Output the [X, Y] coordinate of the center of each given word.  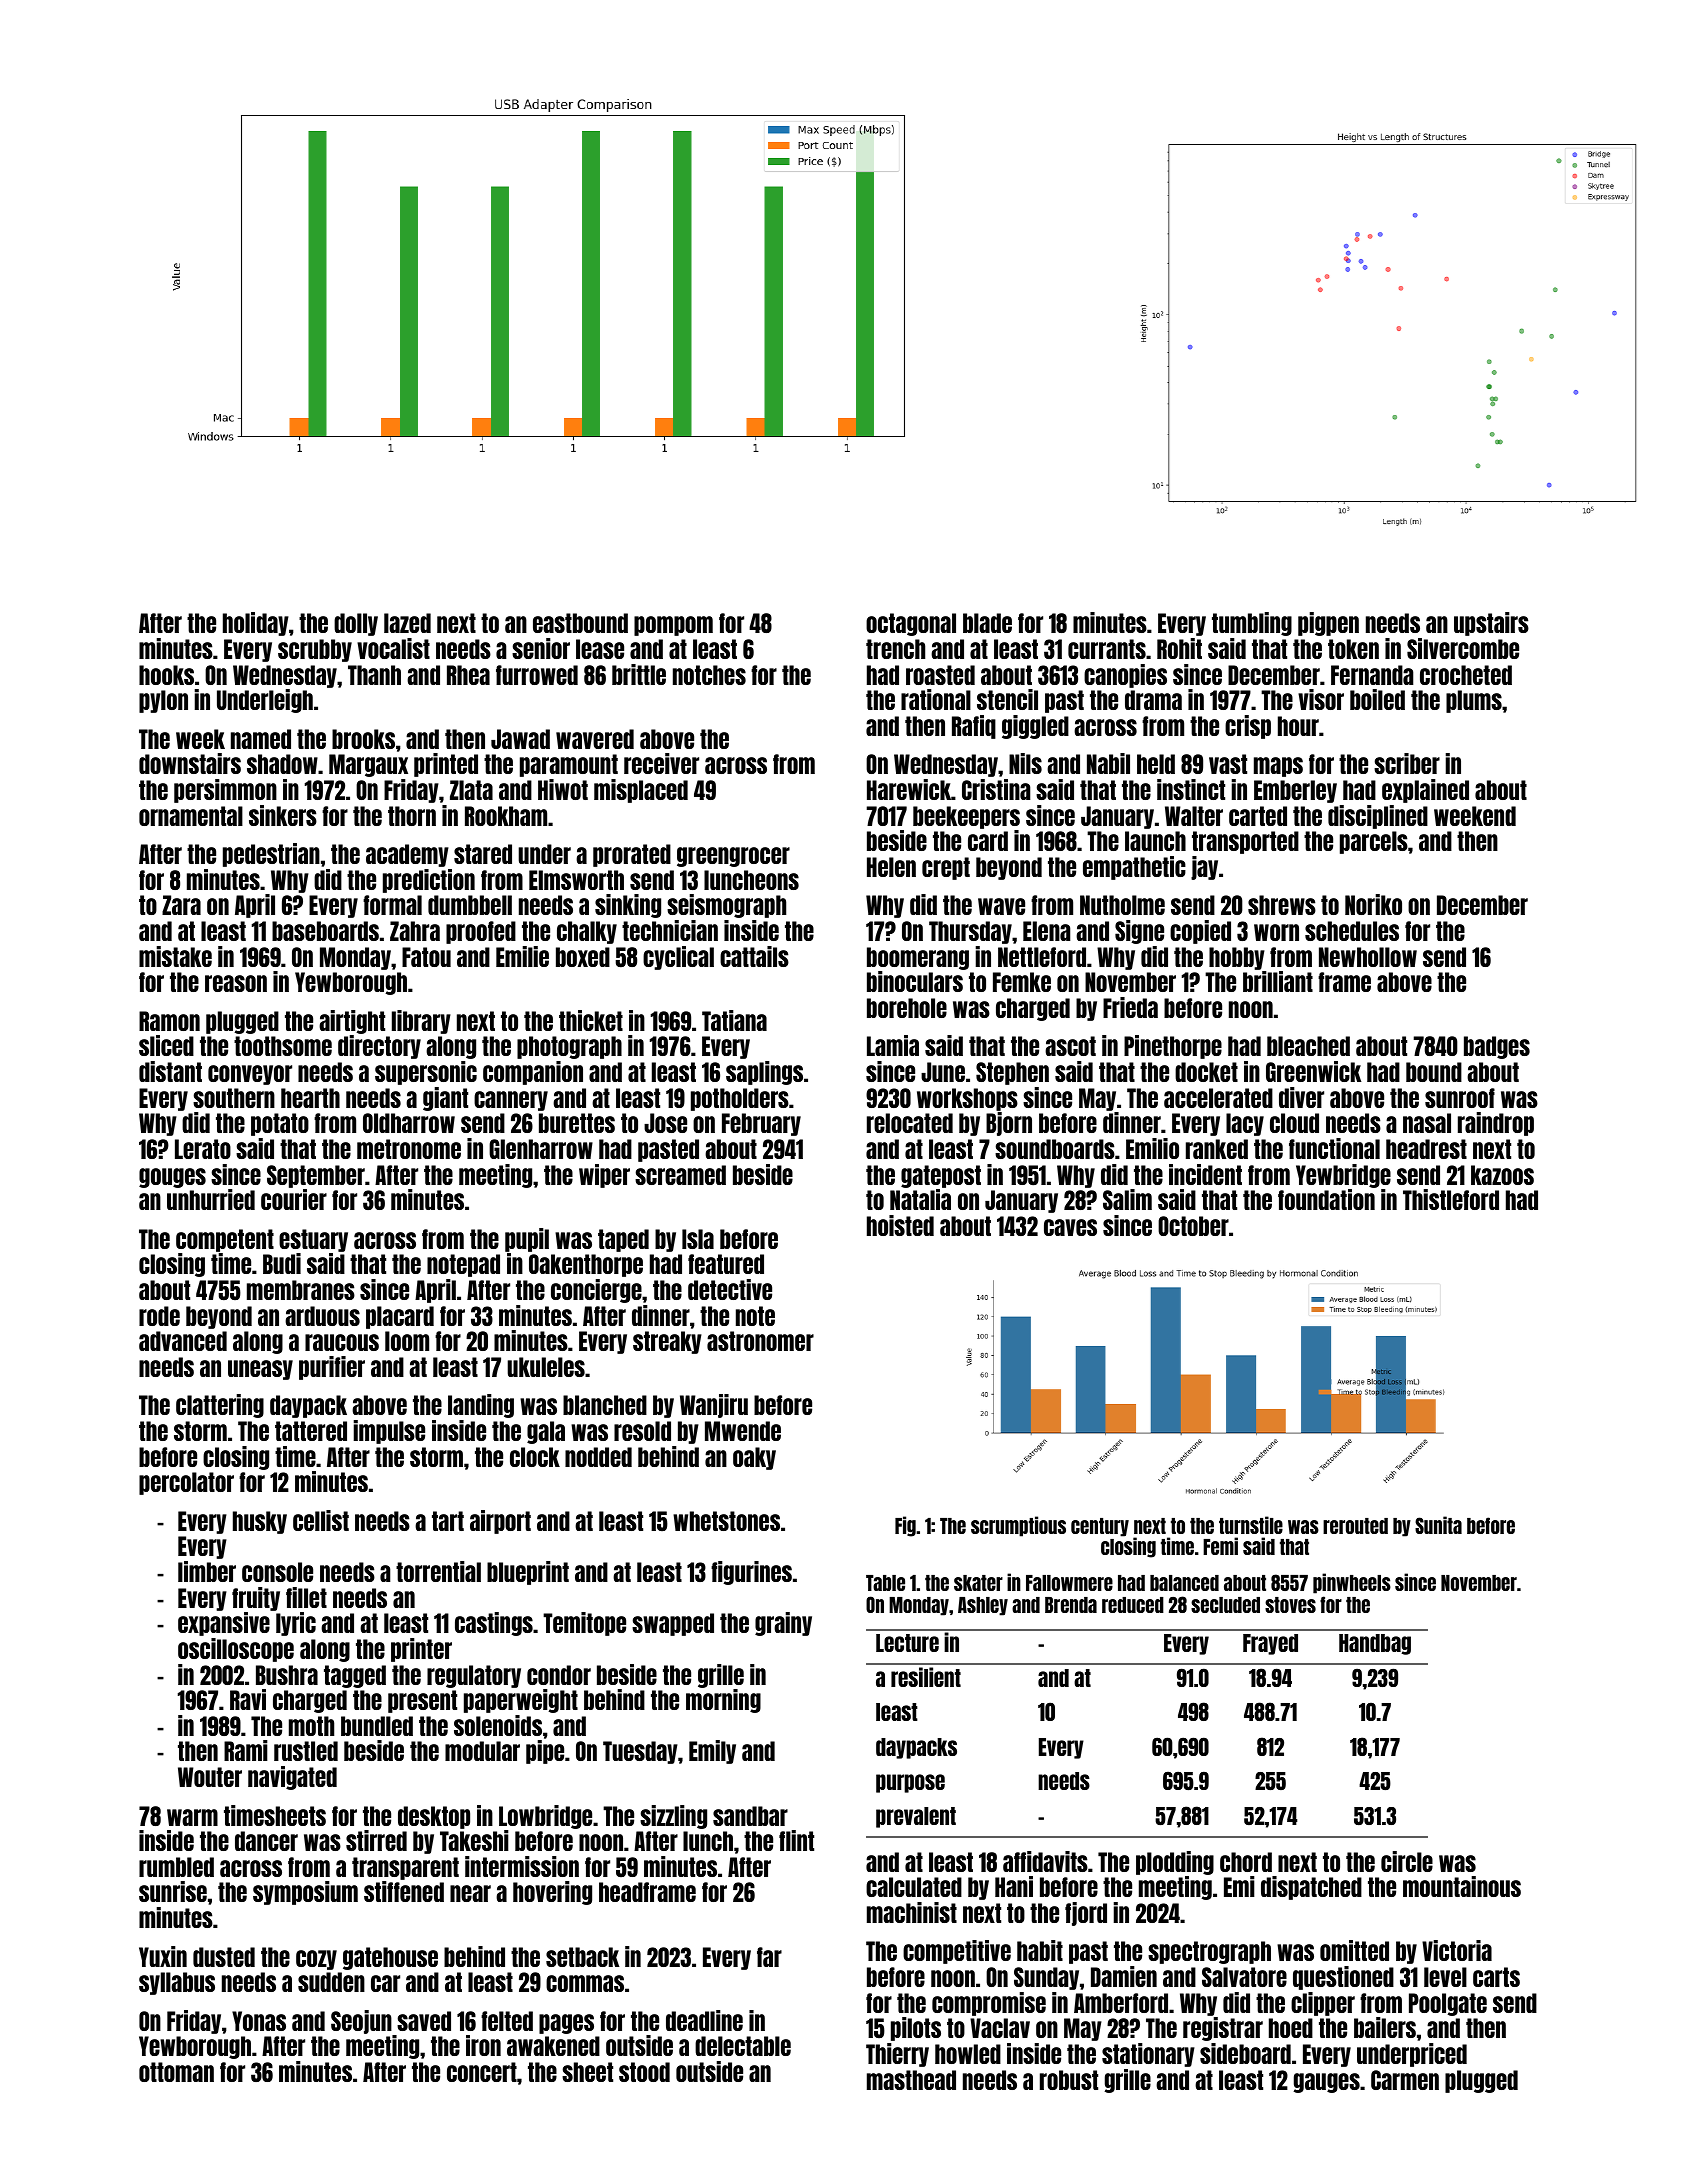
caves [1070, 1227]
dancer [266, 1841]
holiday [256, 624]
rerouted [1355, 1526]
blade [987, 623]
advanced [183, 1341]
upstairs [1491, 624]
